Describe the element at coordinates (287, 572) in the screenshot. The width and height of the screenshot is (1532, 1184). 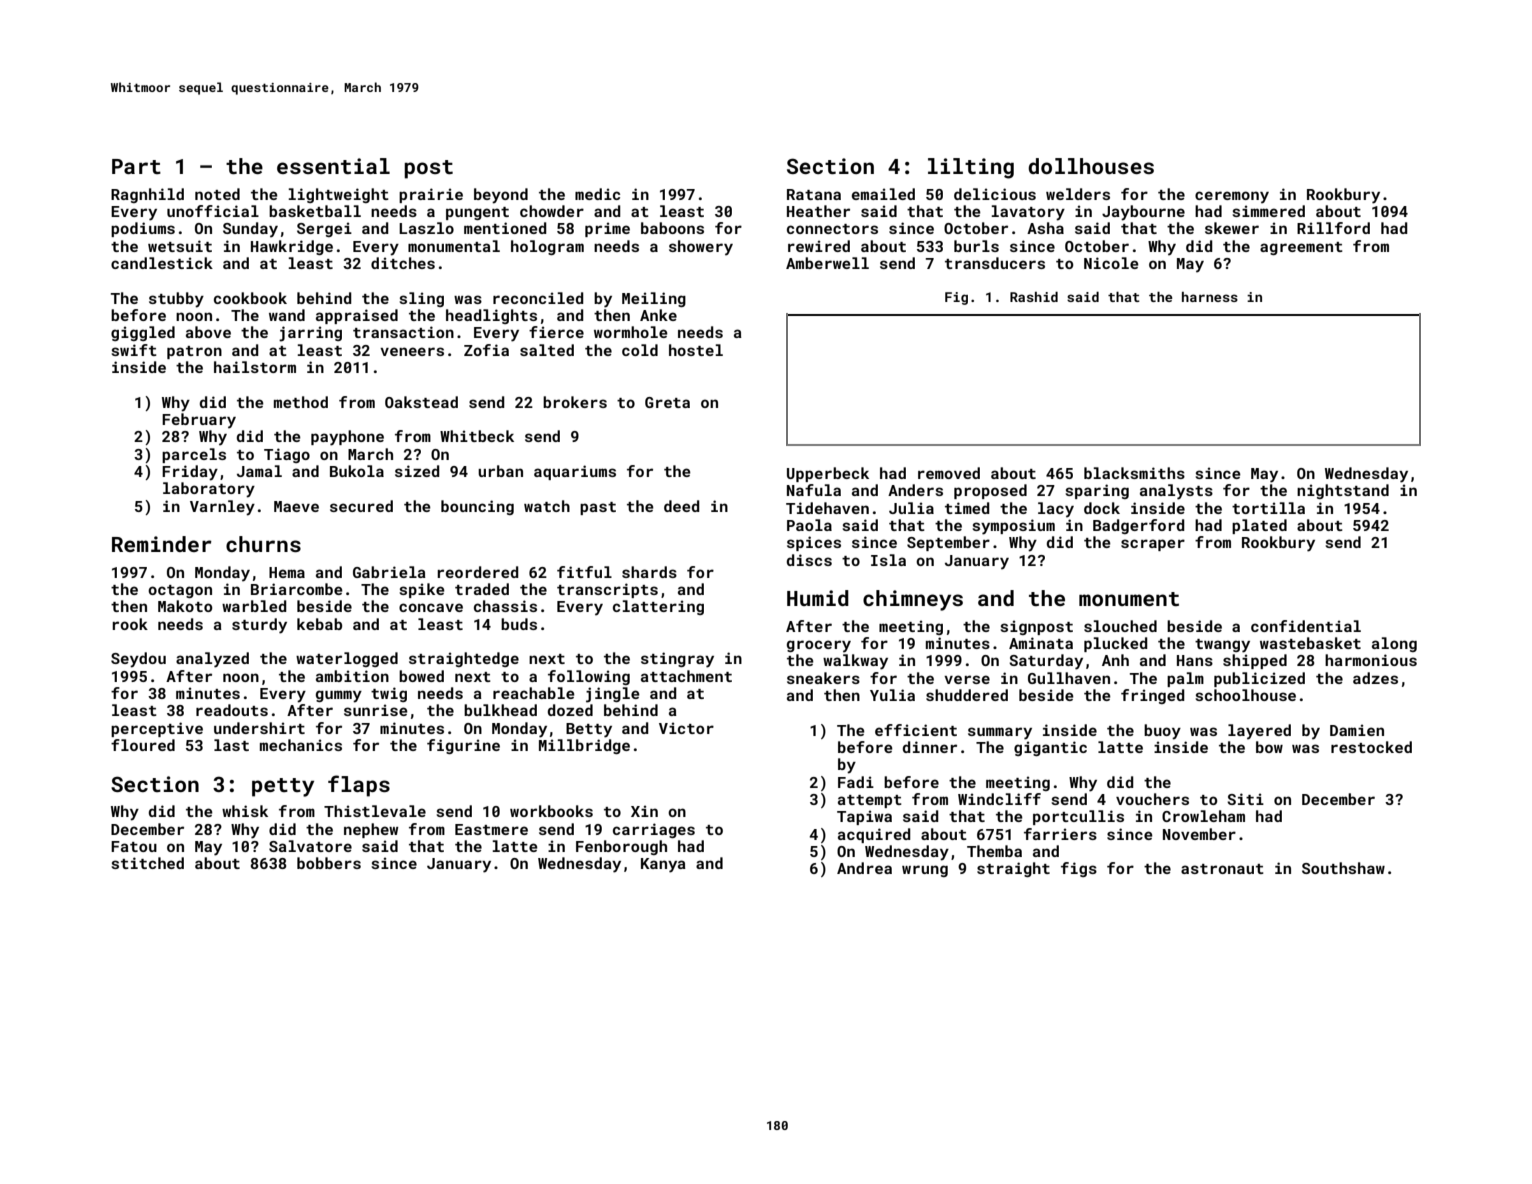
I see `Hema` at that location.
